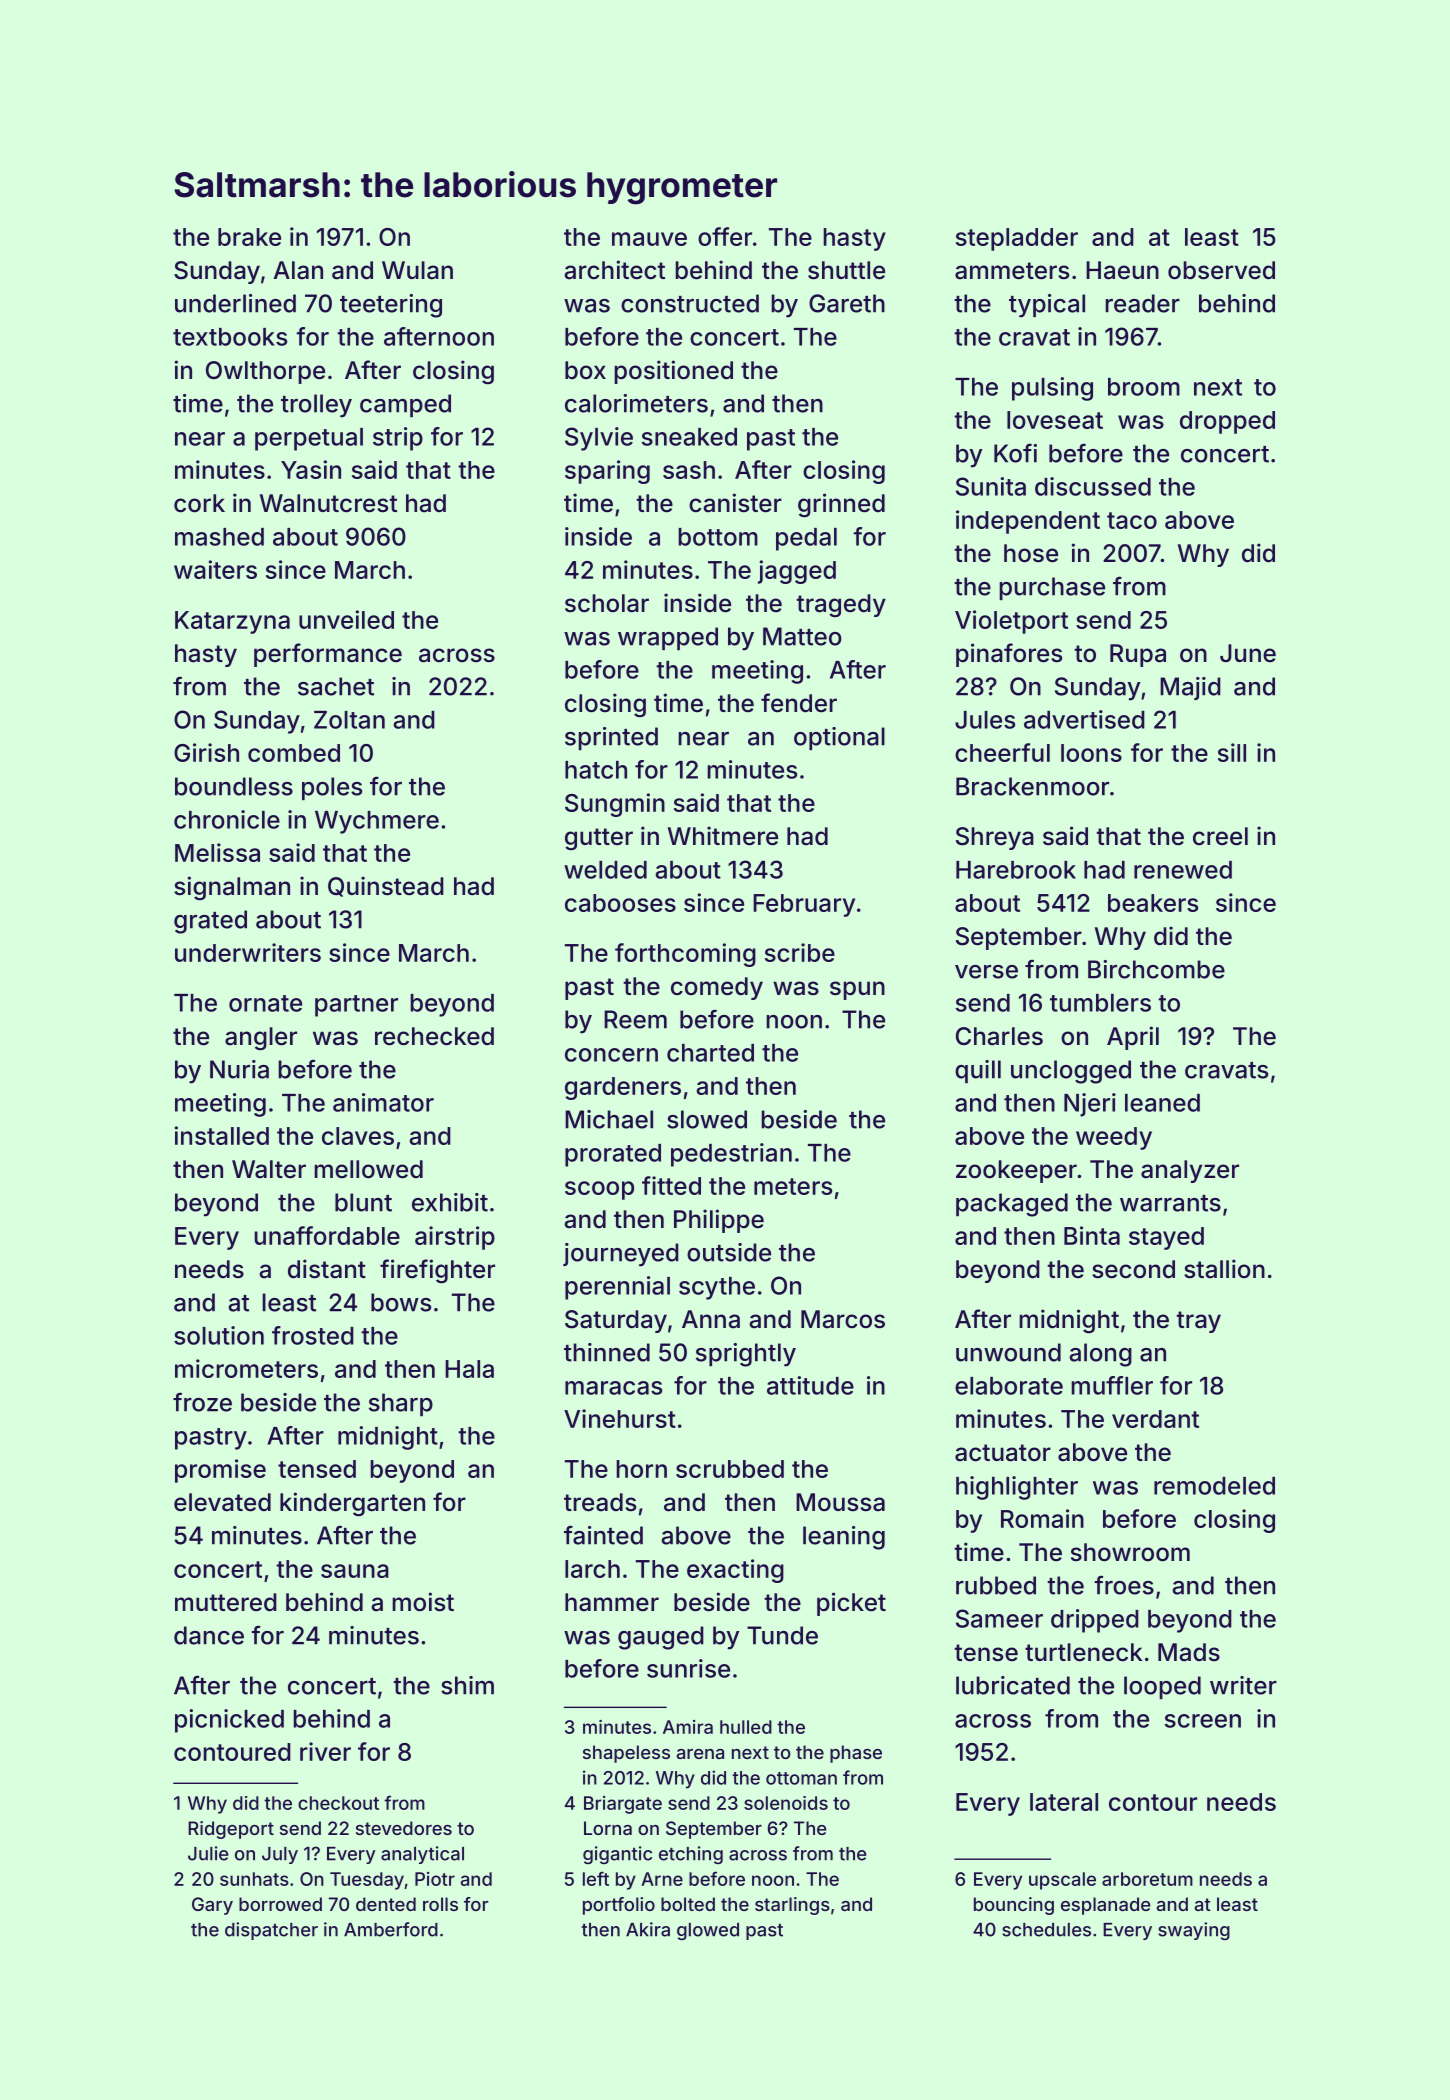  Describe the element at coordinates (810, 1385) in the screenshot. I see `attitude` at that location.
